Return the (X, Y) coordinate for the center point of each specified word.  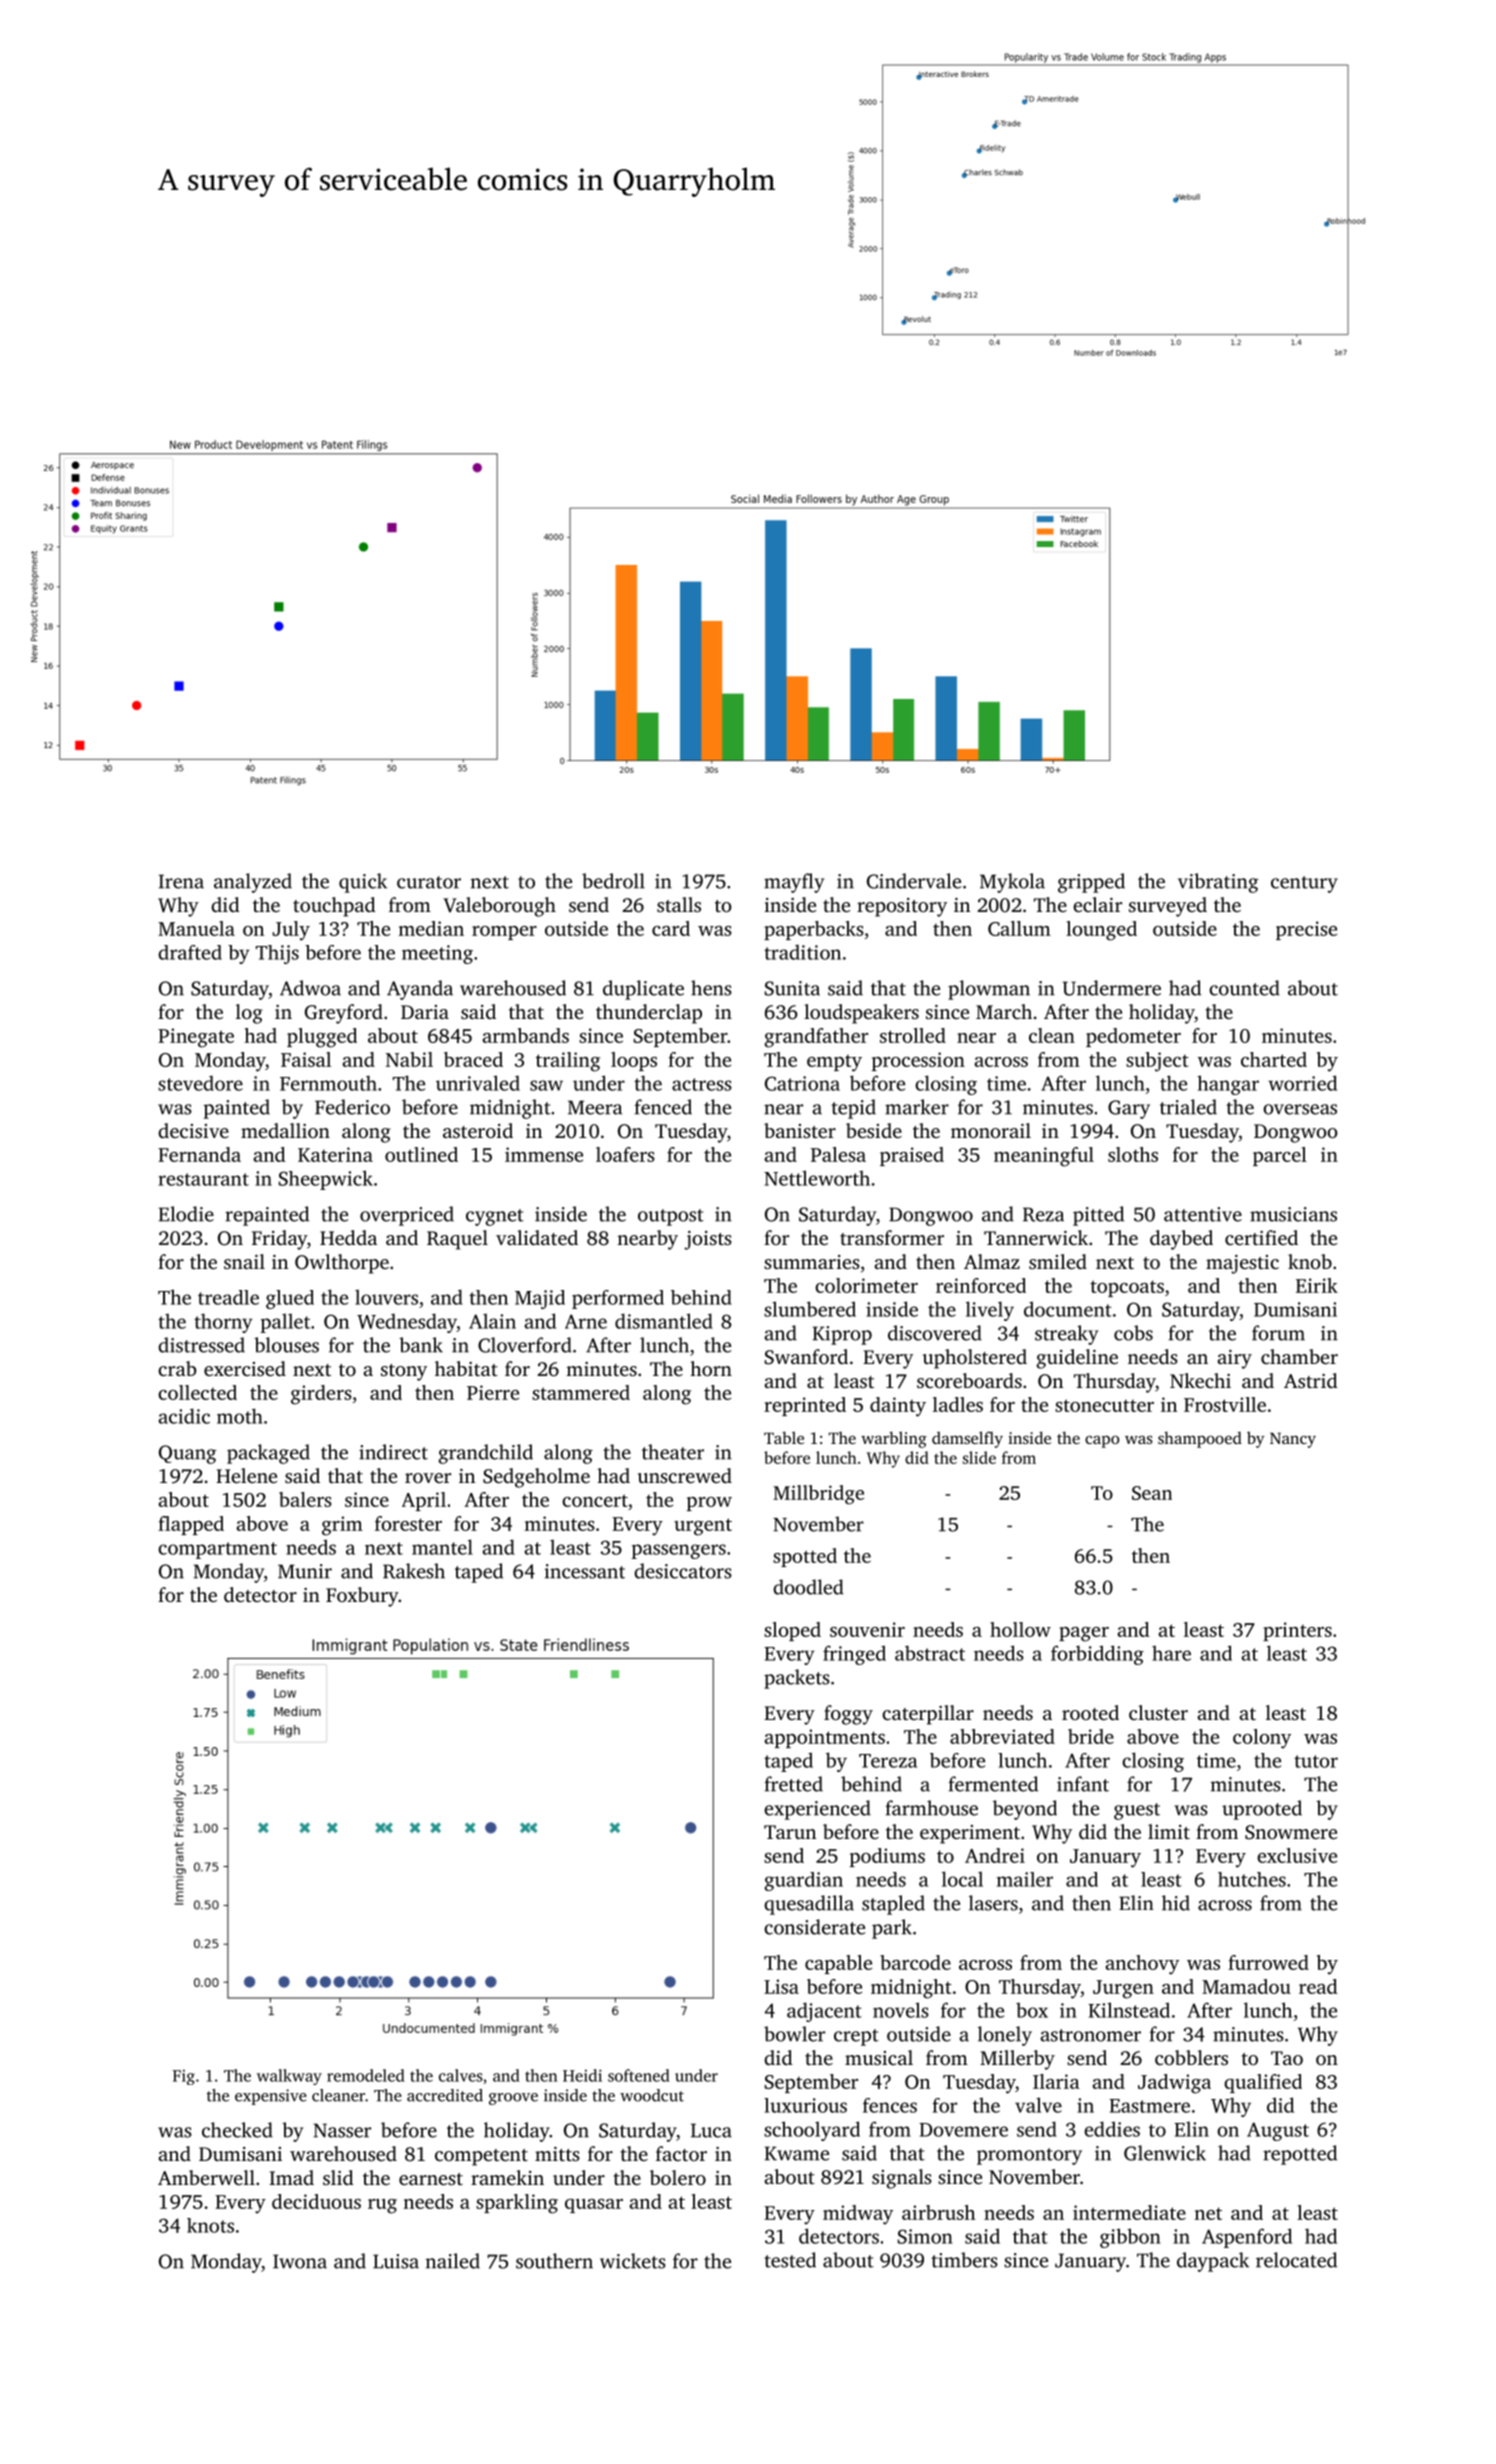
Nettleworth (817, 1178)
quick (363, 883)
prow (709, 1504)
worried (1302, 1083)
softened (639, 2075)
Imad (291, 2177)
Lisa (781, 1986)
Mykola (1012, 883)
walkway (289, 2077)
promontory (1029, 2156)
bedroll (613, 881)
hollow (1020, 1629)
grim (342, 1526)
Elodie (186, 1214)
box (1032, 2010)
